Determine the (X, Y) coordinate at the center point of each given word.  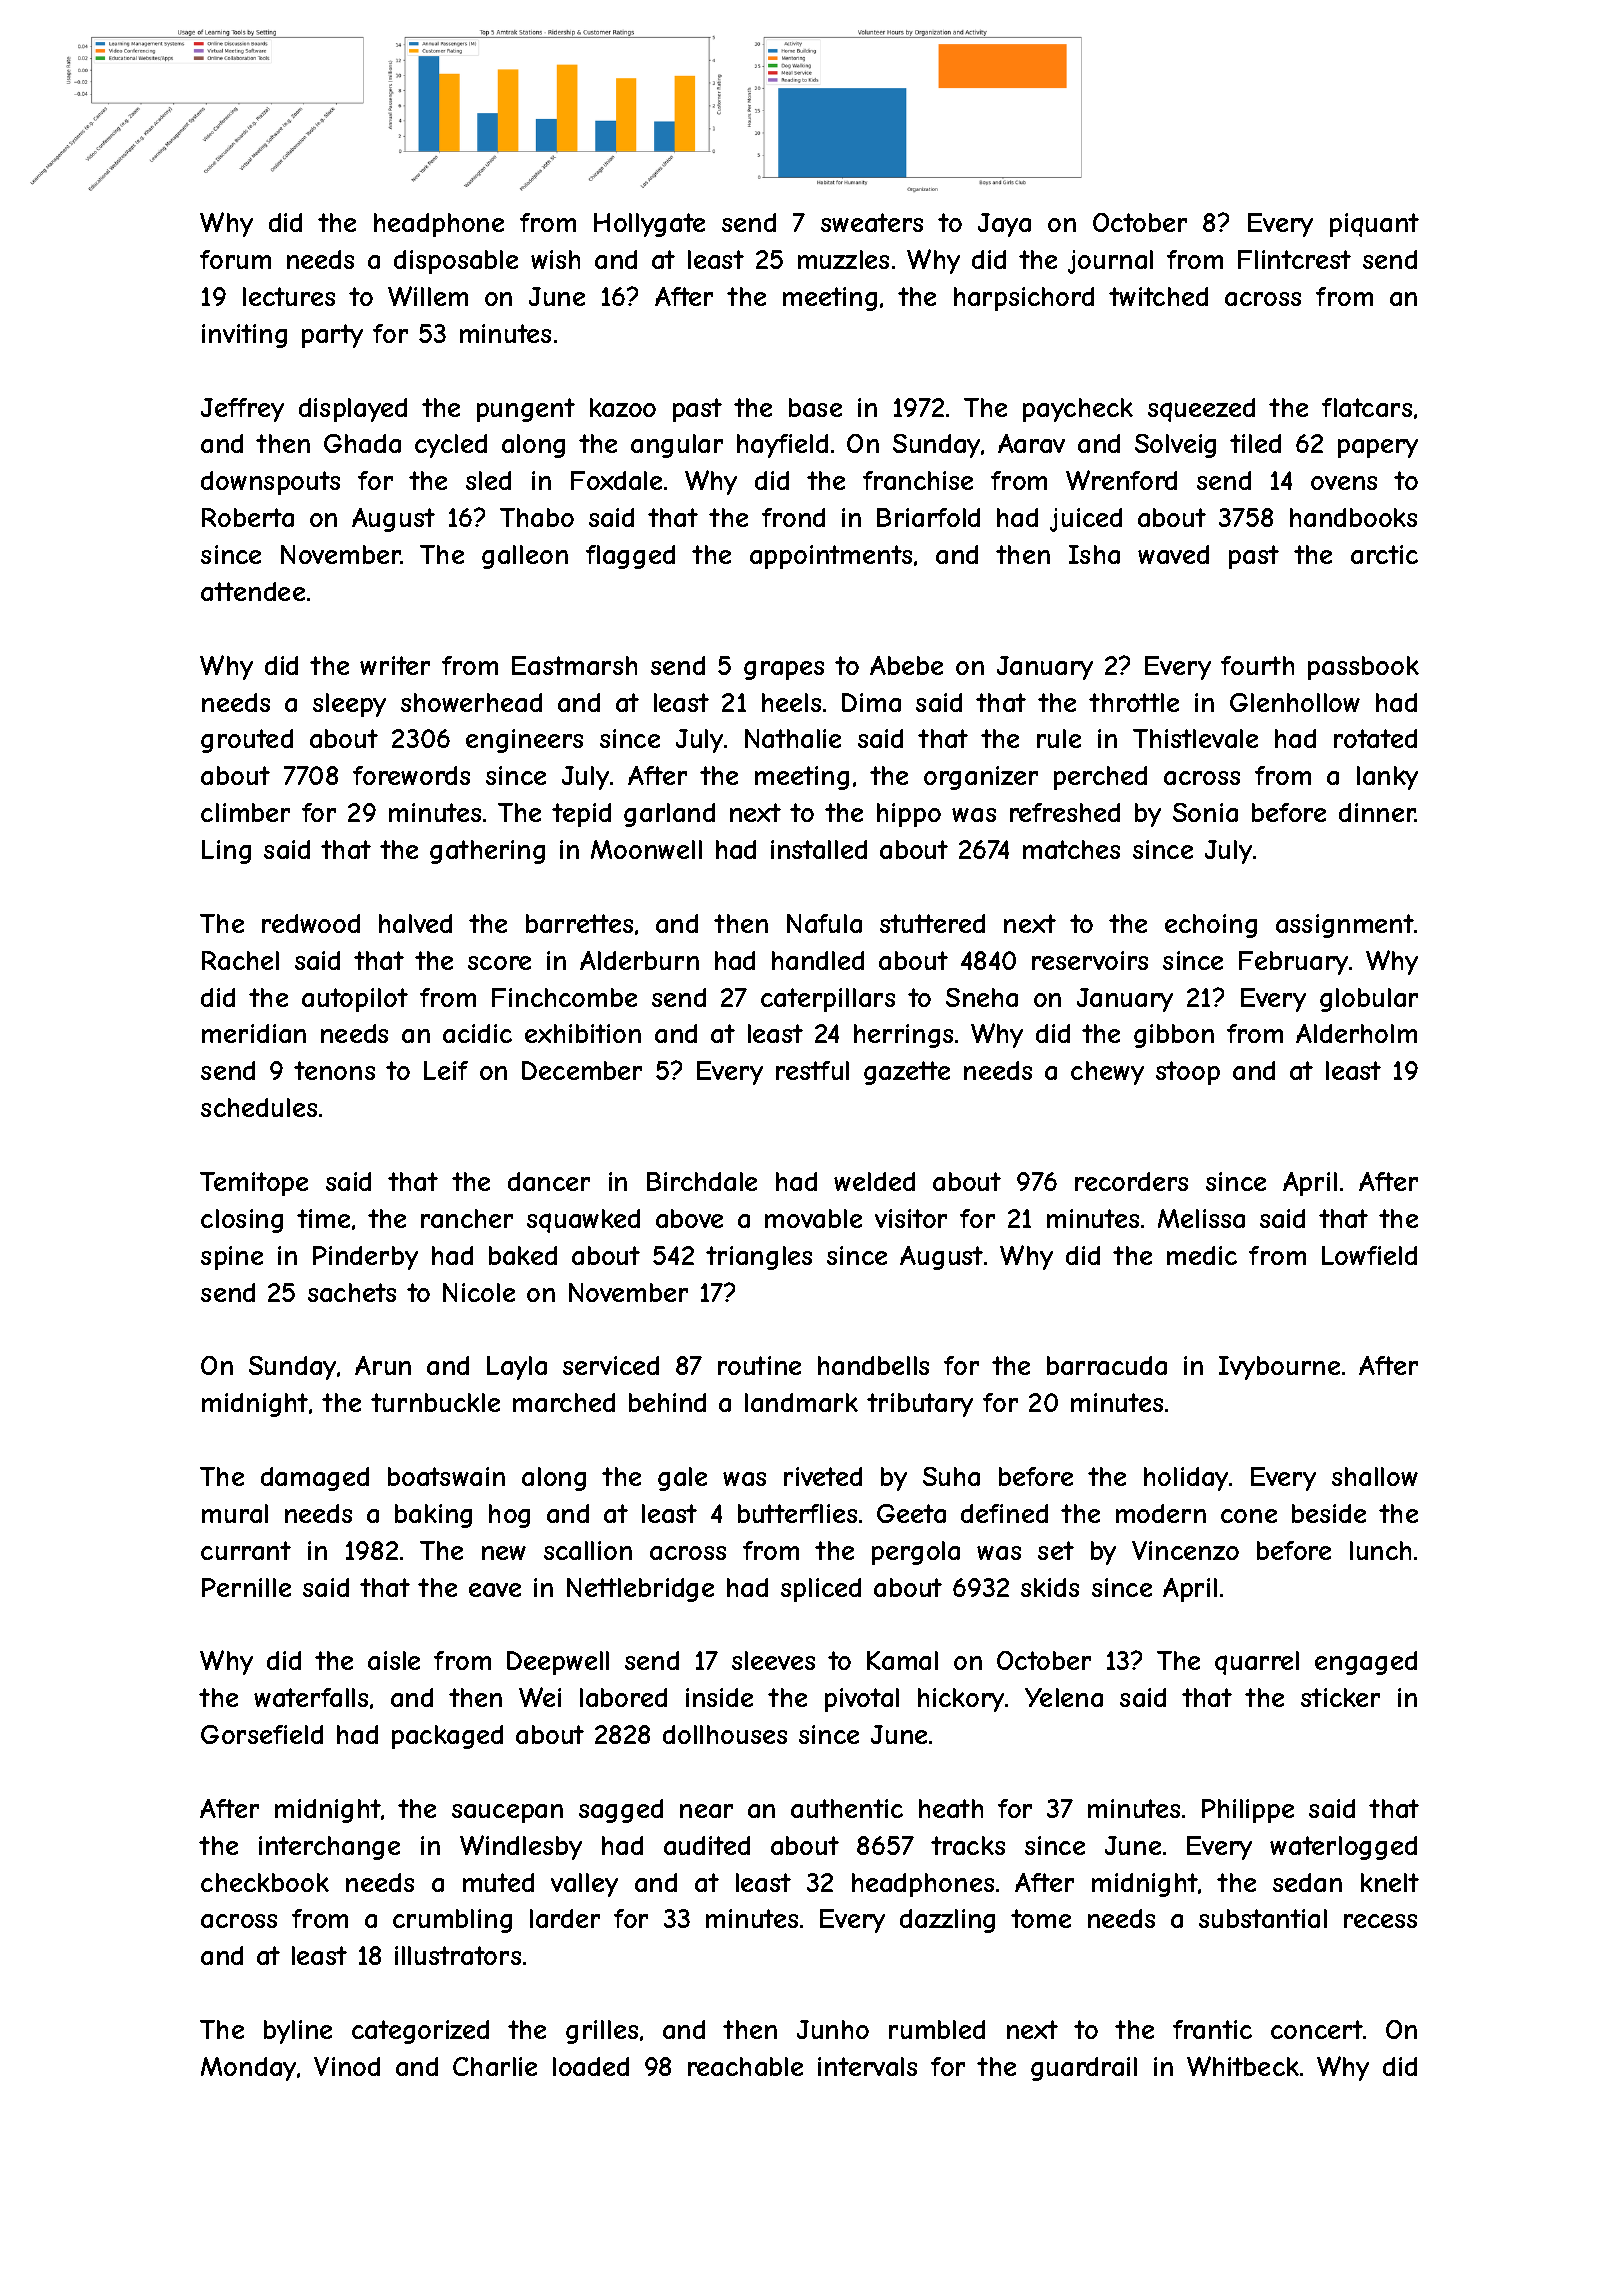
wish (555, 259)
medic (1202, 1255)
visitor (911, 1218)
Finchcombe (564, 997)
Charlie (495, 2066)
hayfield (782, 446)
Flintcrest (1294, 259)
